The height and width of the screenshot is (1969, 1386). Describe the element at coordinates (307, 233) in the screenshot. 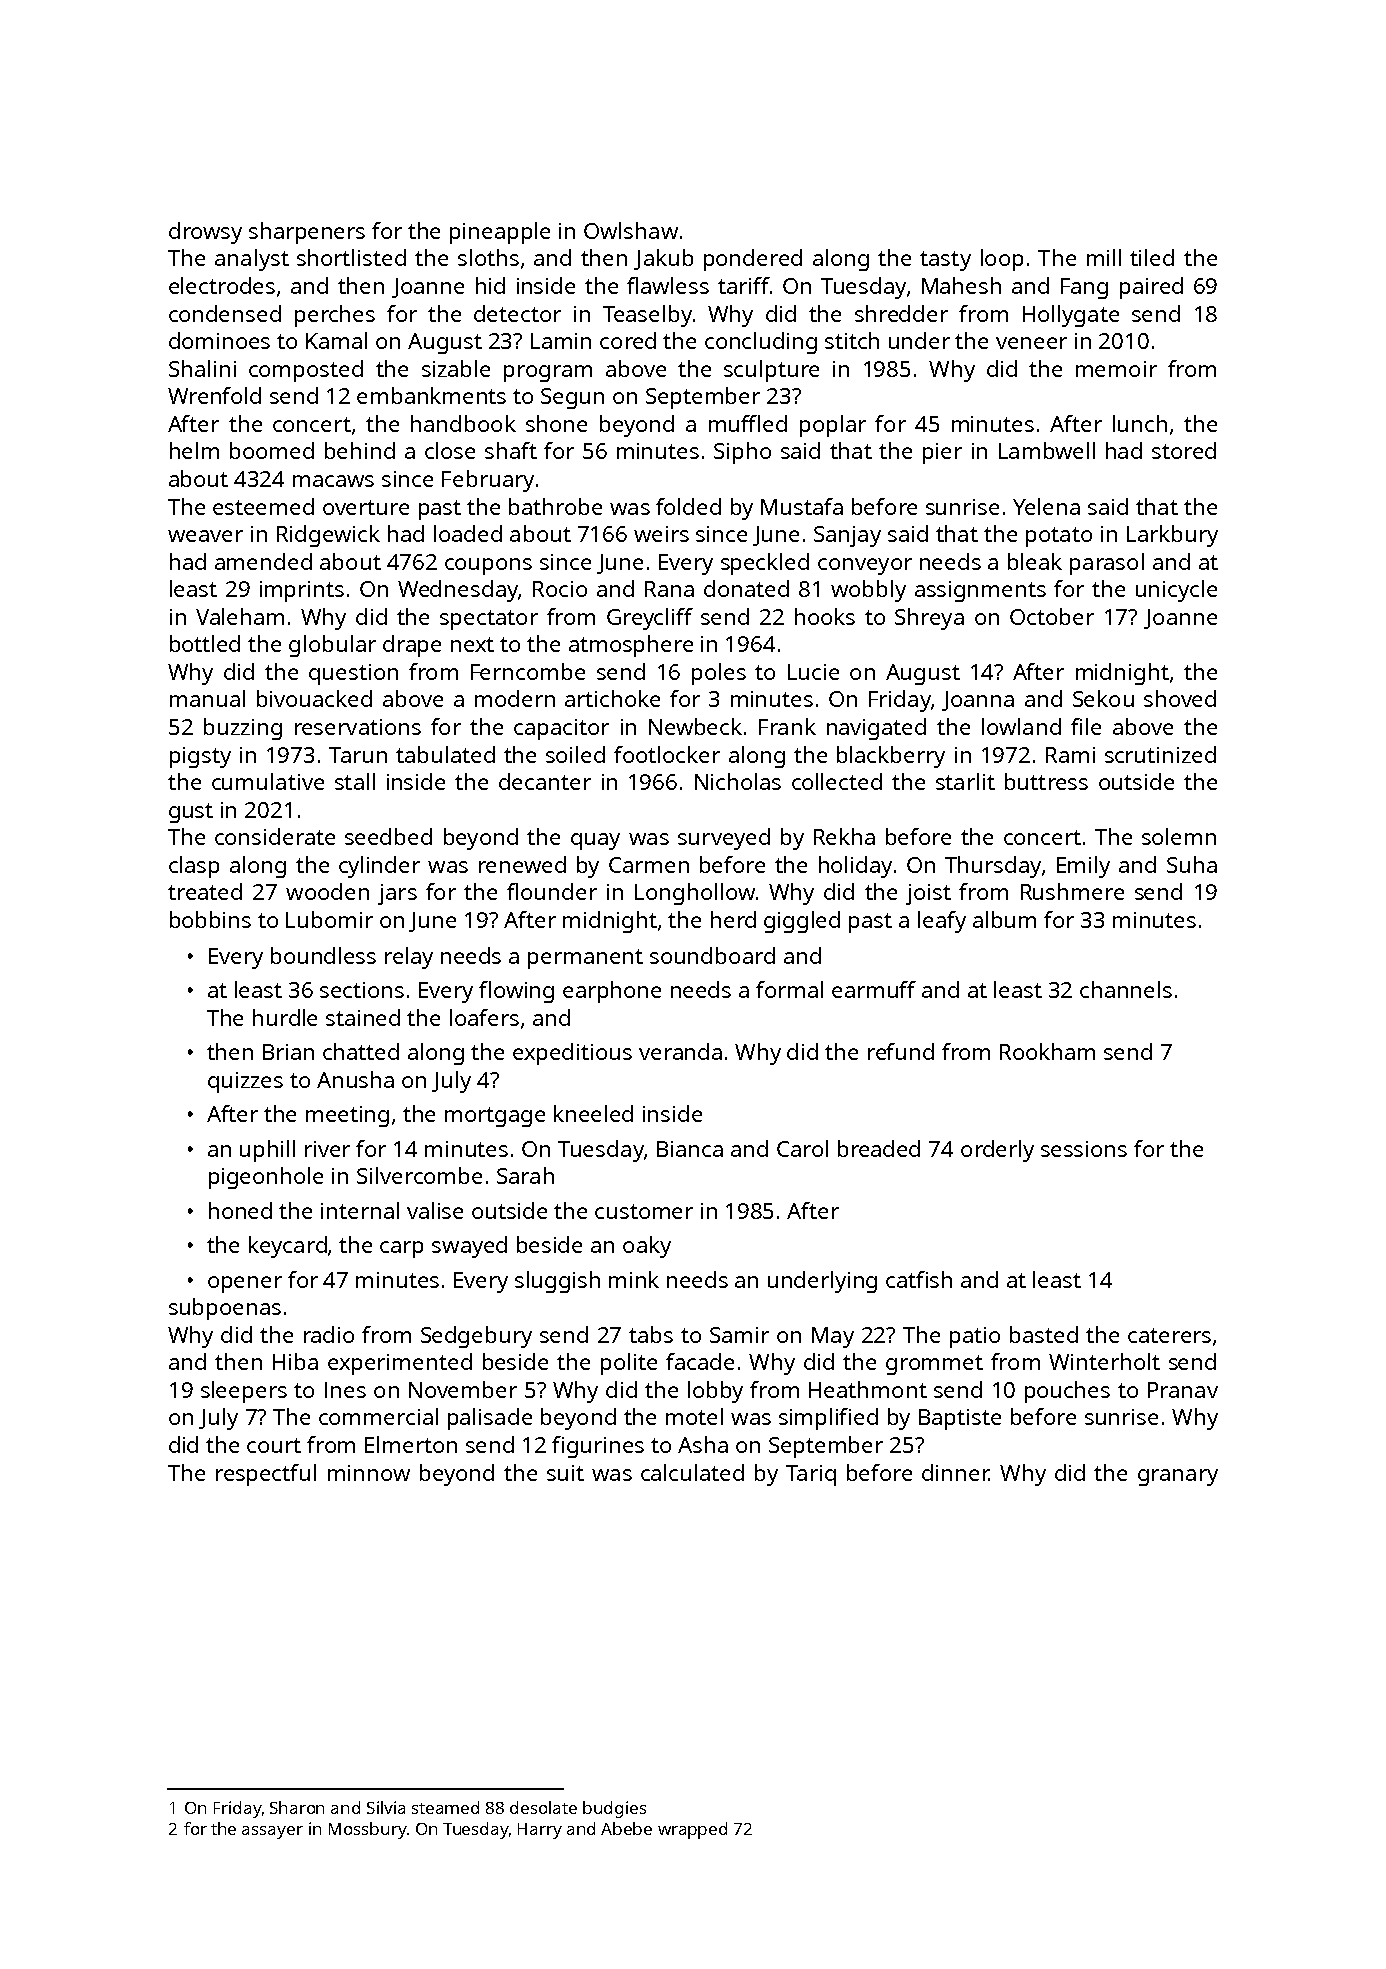

I see `sharpeners` at that location.
